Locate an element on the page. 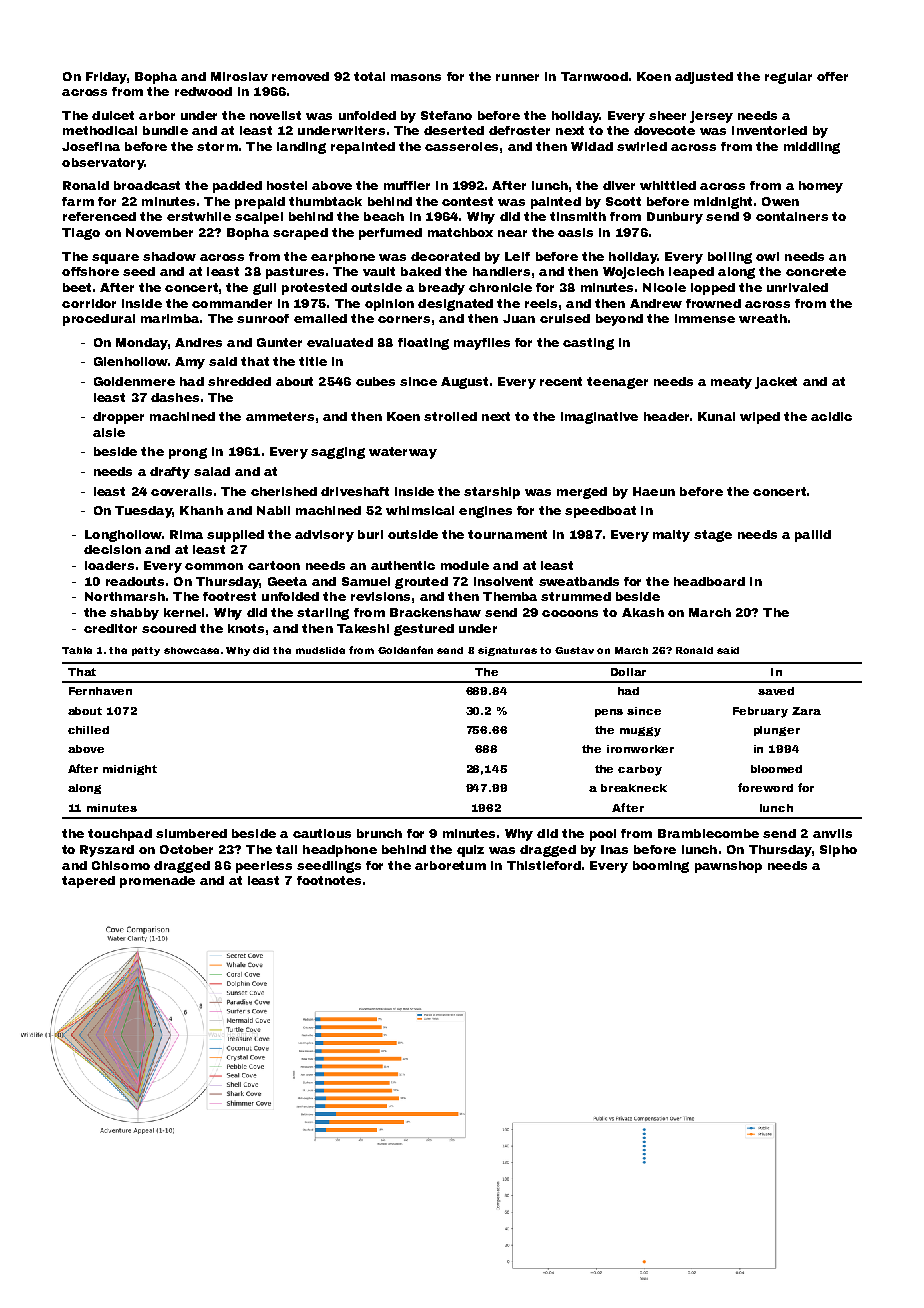 This document has height=1308, width=924. protested is located at coordinates (314, 289).
